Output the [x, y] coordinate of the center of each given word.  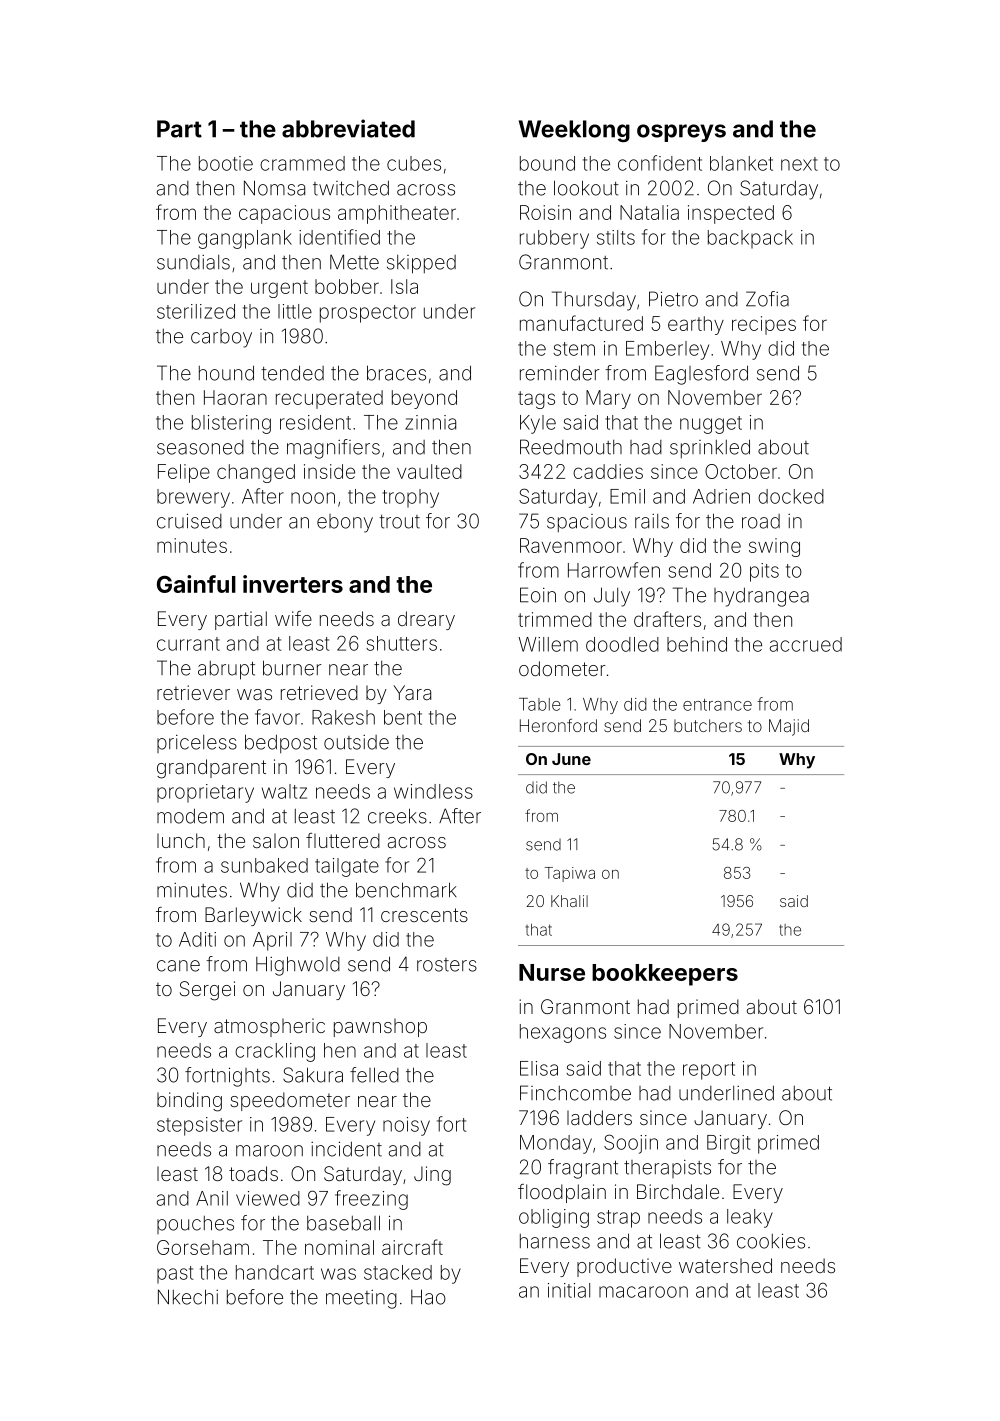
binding [189, 1102]
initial [569, 1290]
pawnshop [380, 1027]
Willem [548, 644]
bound [547, 163]
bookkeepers [665, 975]
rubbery [554, 239]
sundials [193, 262]
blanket [741, 163]
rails [652, 521]
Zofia [767, 299]
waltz [284, 791]
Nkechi [188, 1297]
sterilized [196, 311]
